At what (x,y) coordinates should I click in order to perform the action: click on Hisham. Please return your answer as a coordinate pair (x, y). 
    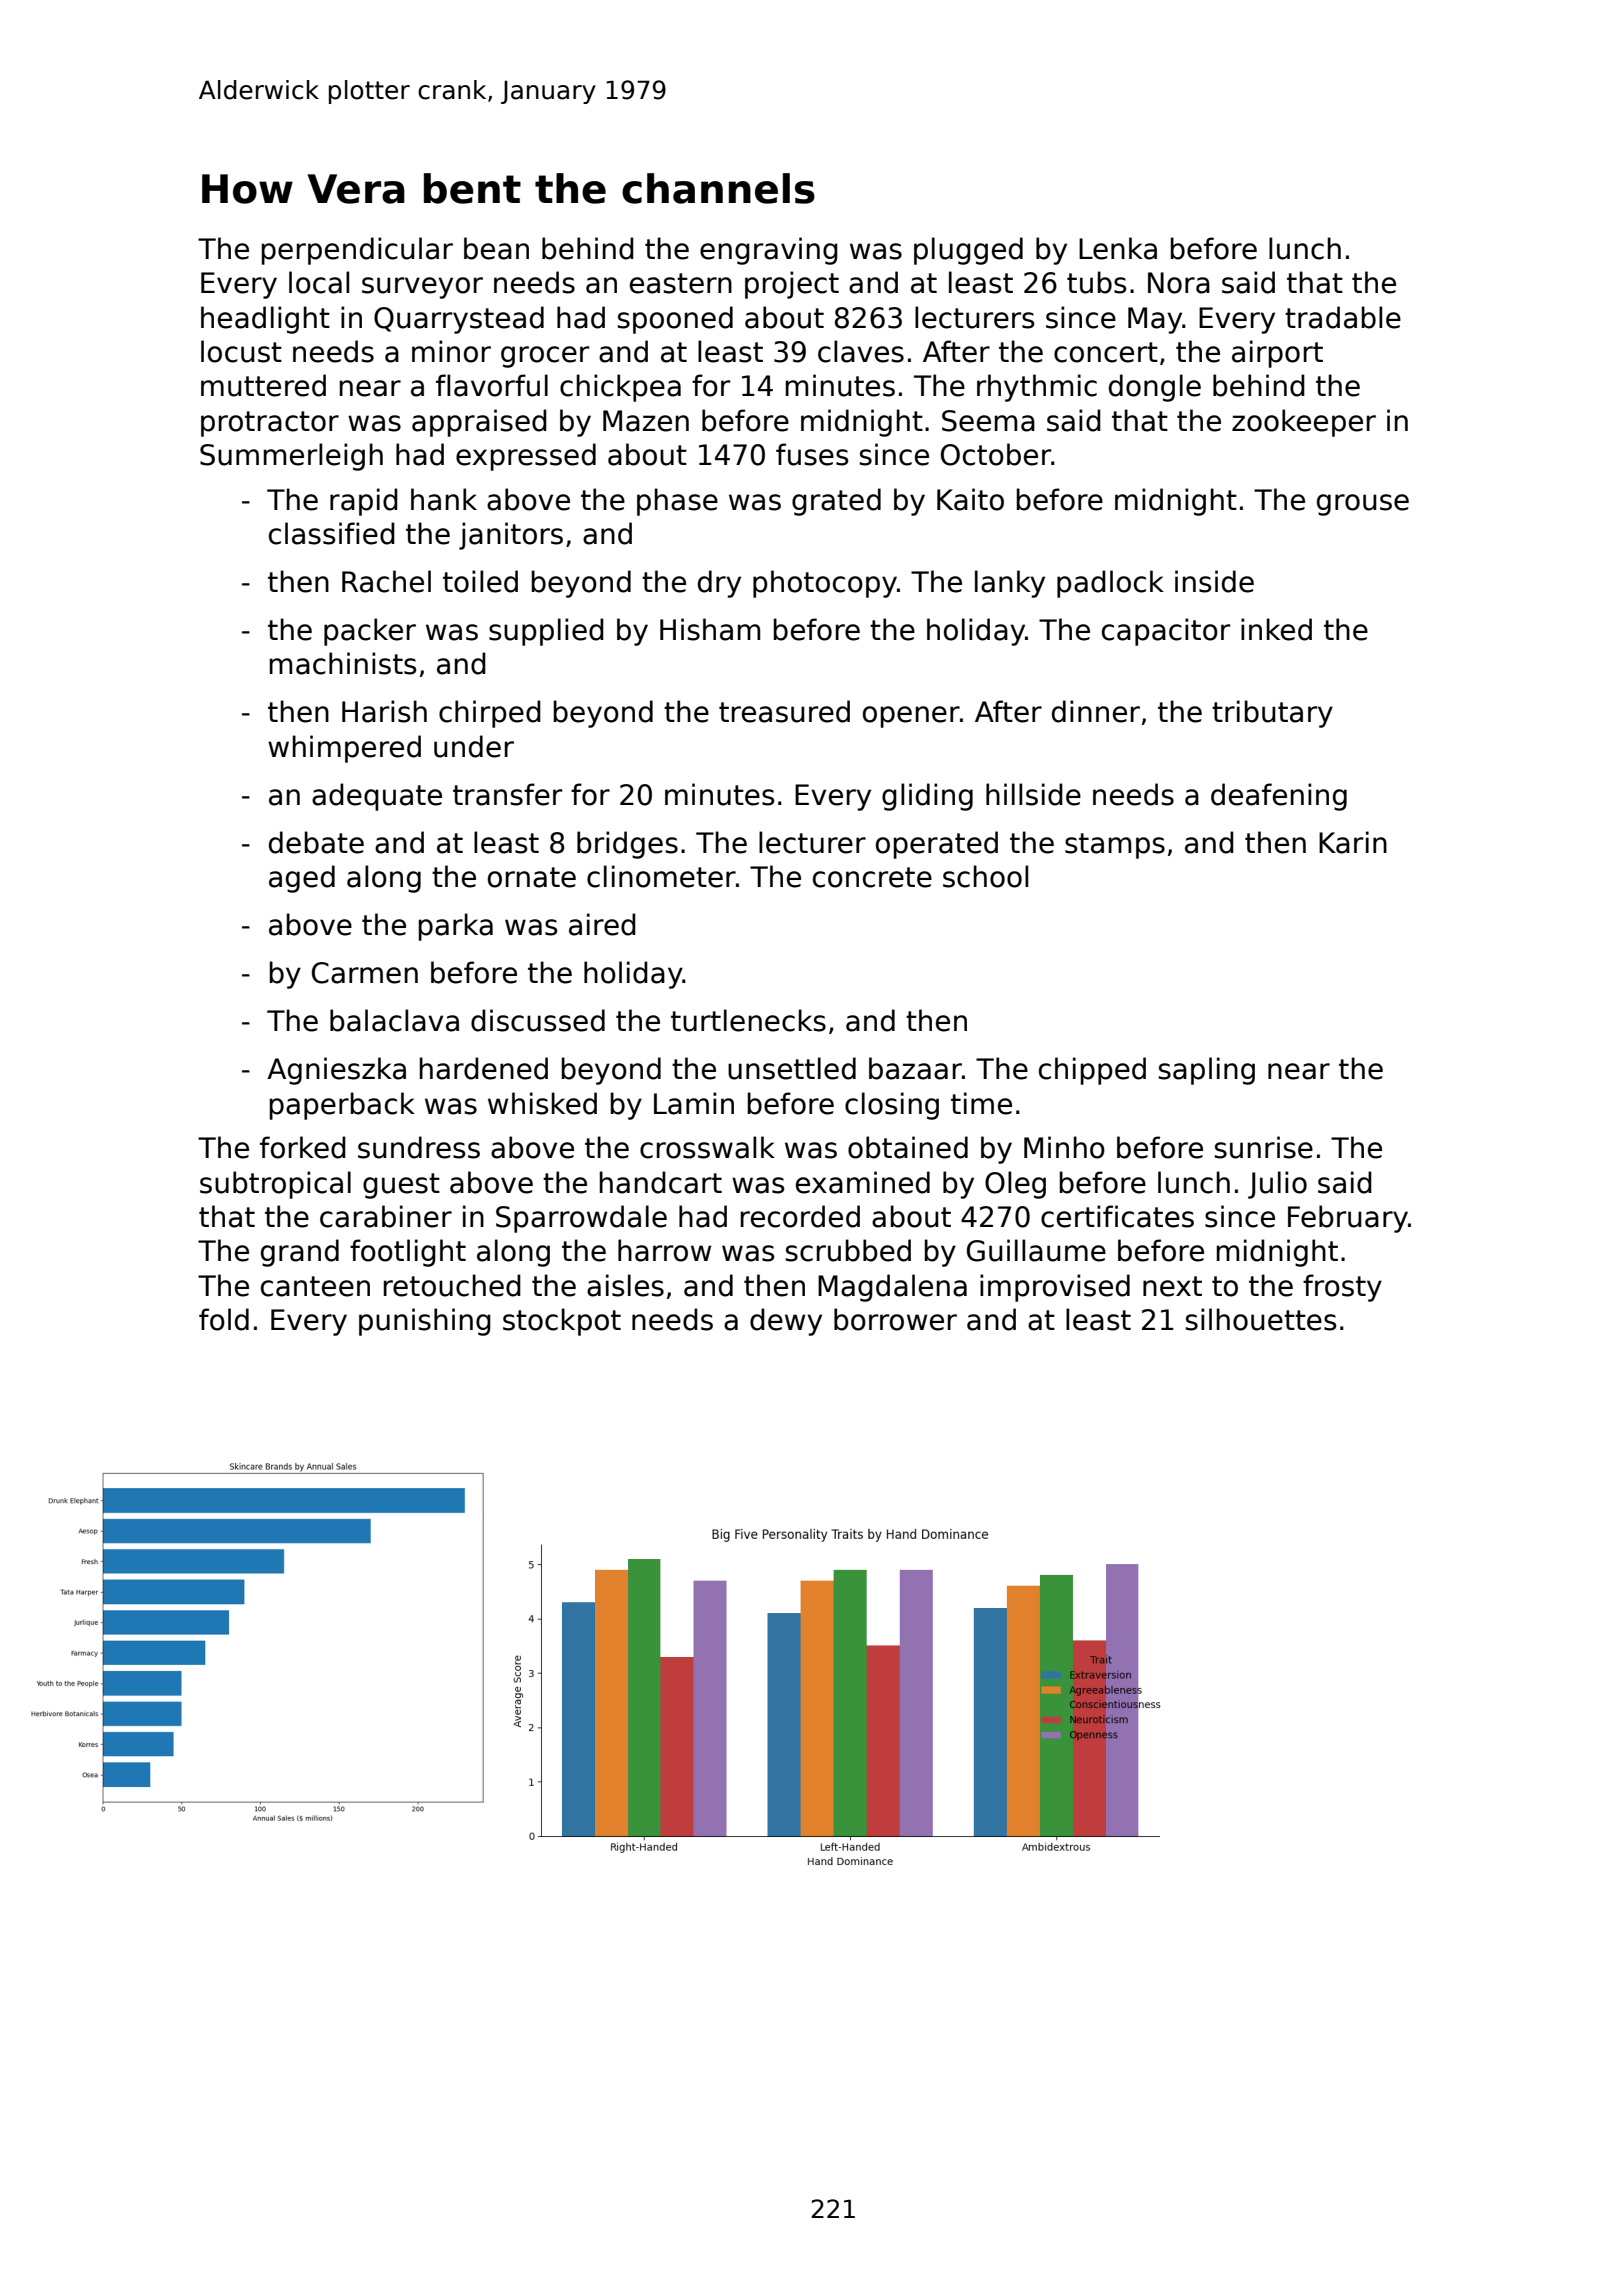
    Looking at the image, I should click on (710, 629).
